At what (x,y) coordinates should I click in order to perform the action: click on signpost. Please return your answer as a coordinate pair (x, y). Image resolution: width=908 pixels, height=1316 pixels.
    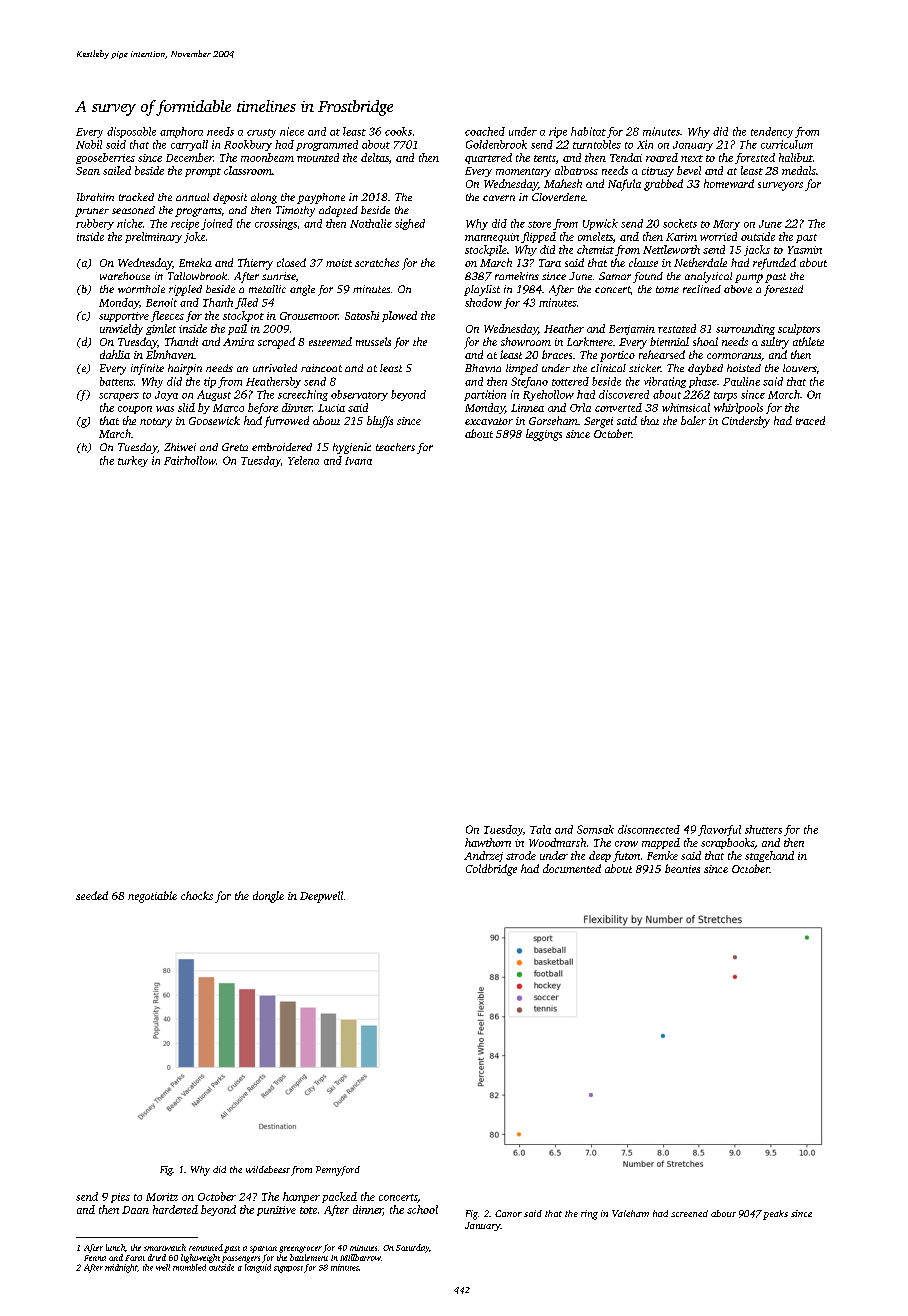
    Looking at the image, I should click on (288, 1269).
